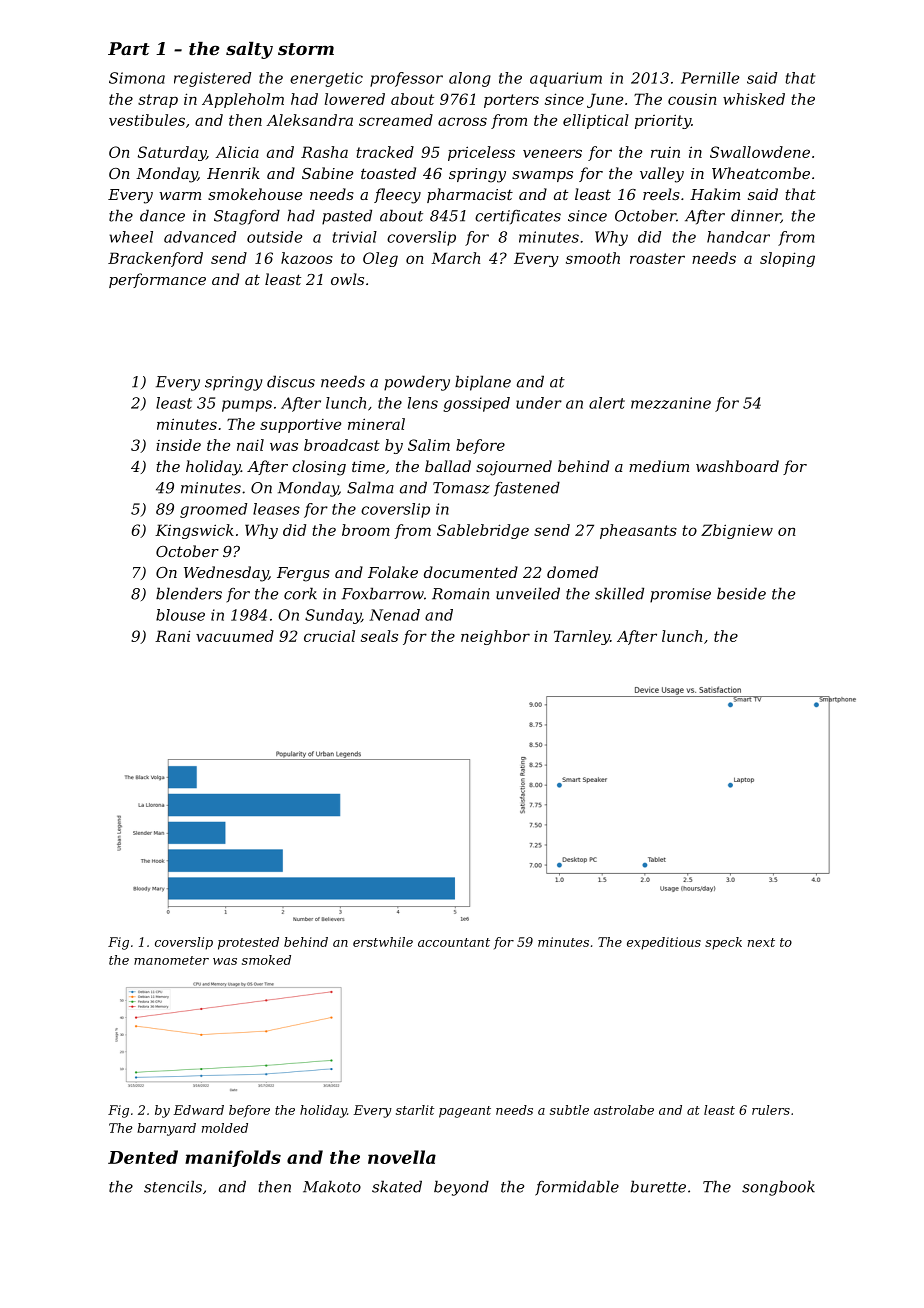  What do you see at coordinates (129, 48) in the page?
I see `Part` at bounding box center [129, 48].
